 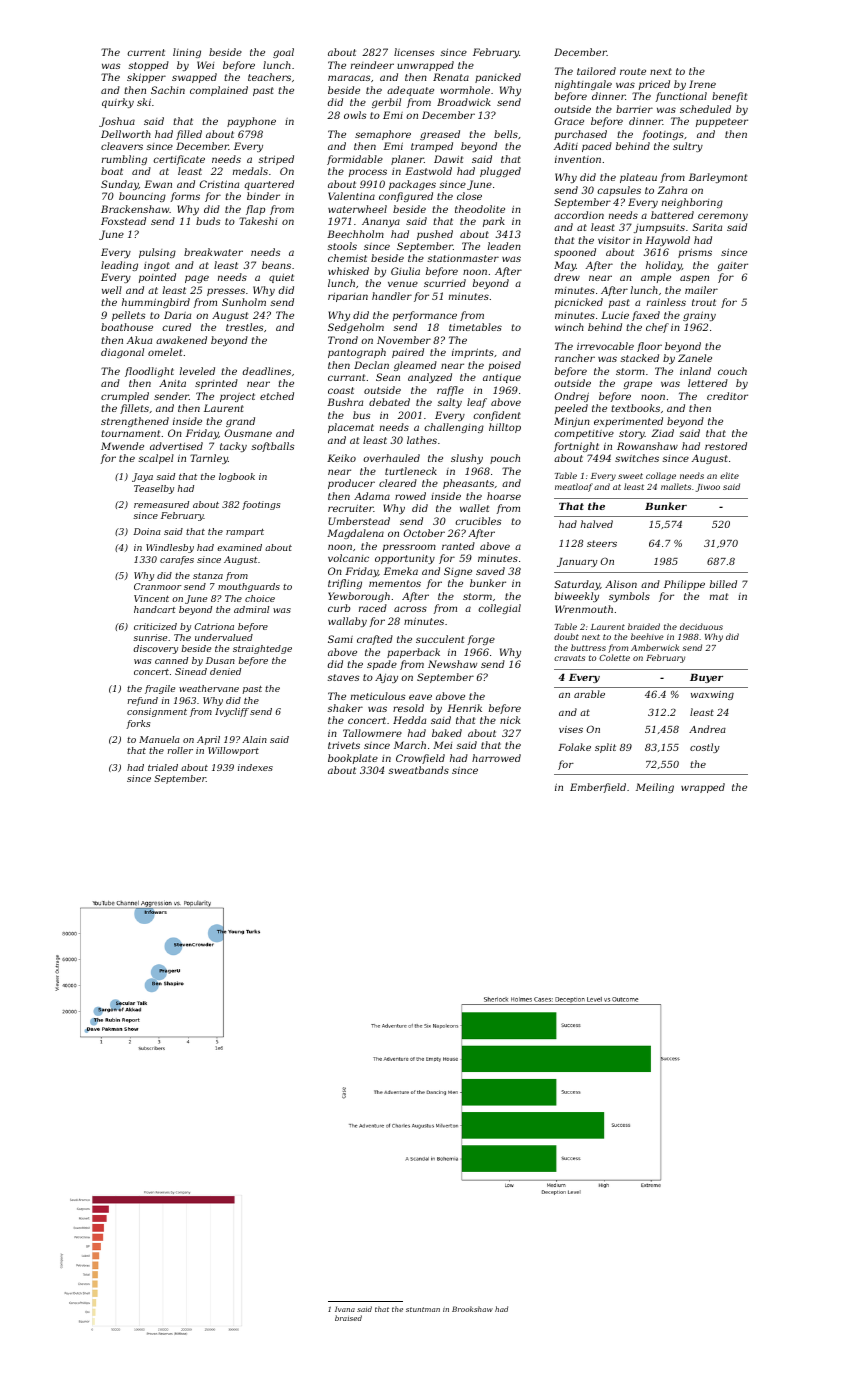 I want to click on sweatbands, so click(x=418, y=770).
